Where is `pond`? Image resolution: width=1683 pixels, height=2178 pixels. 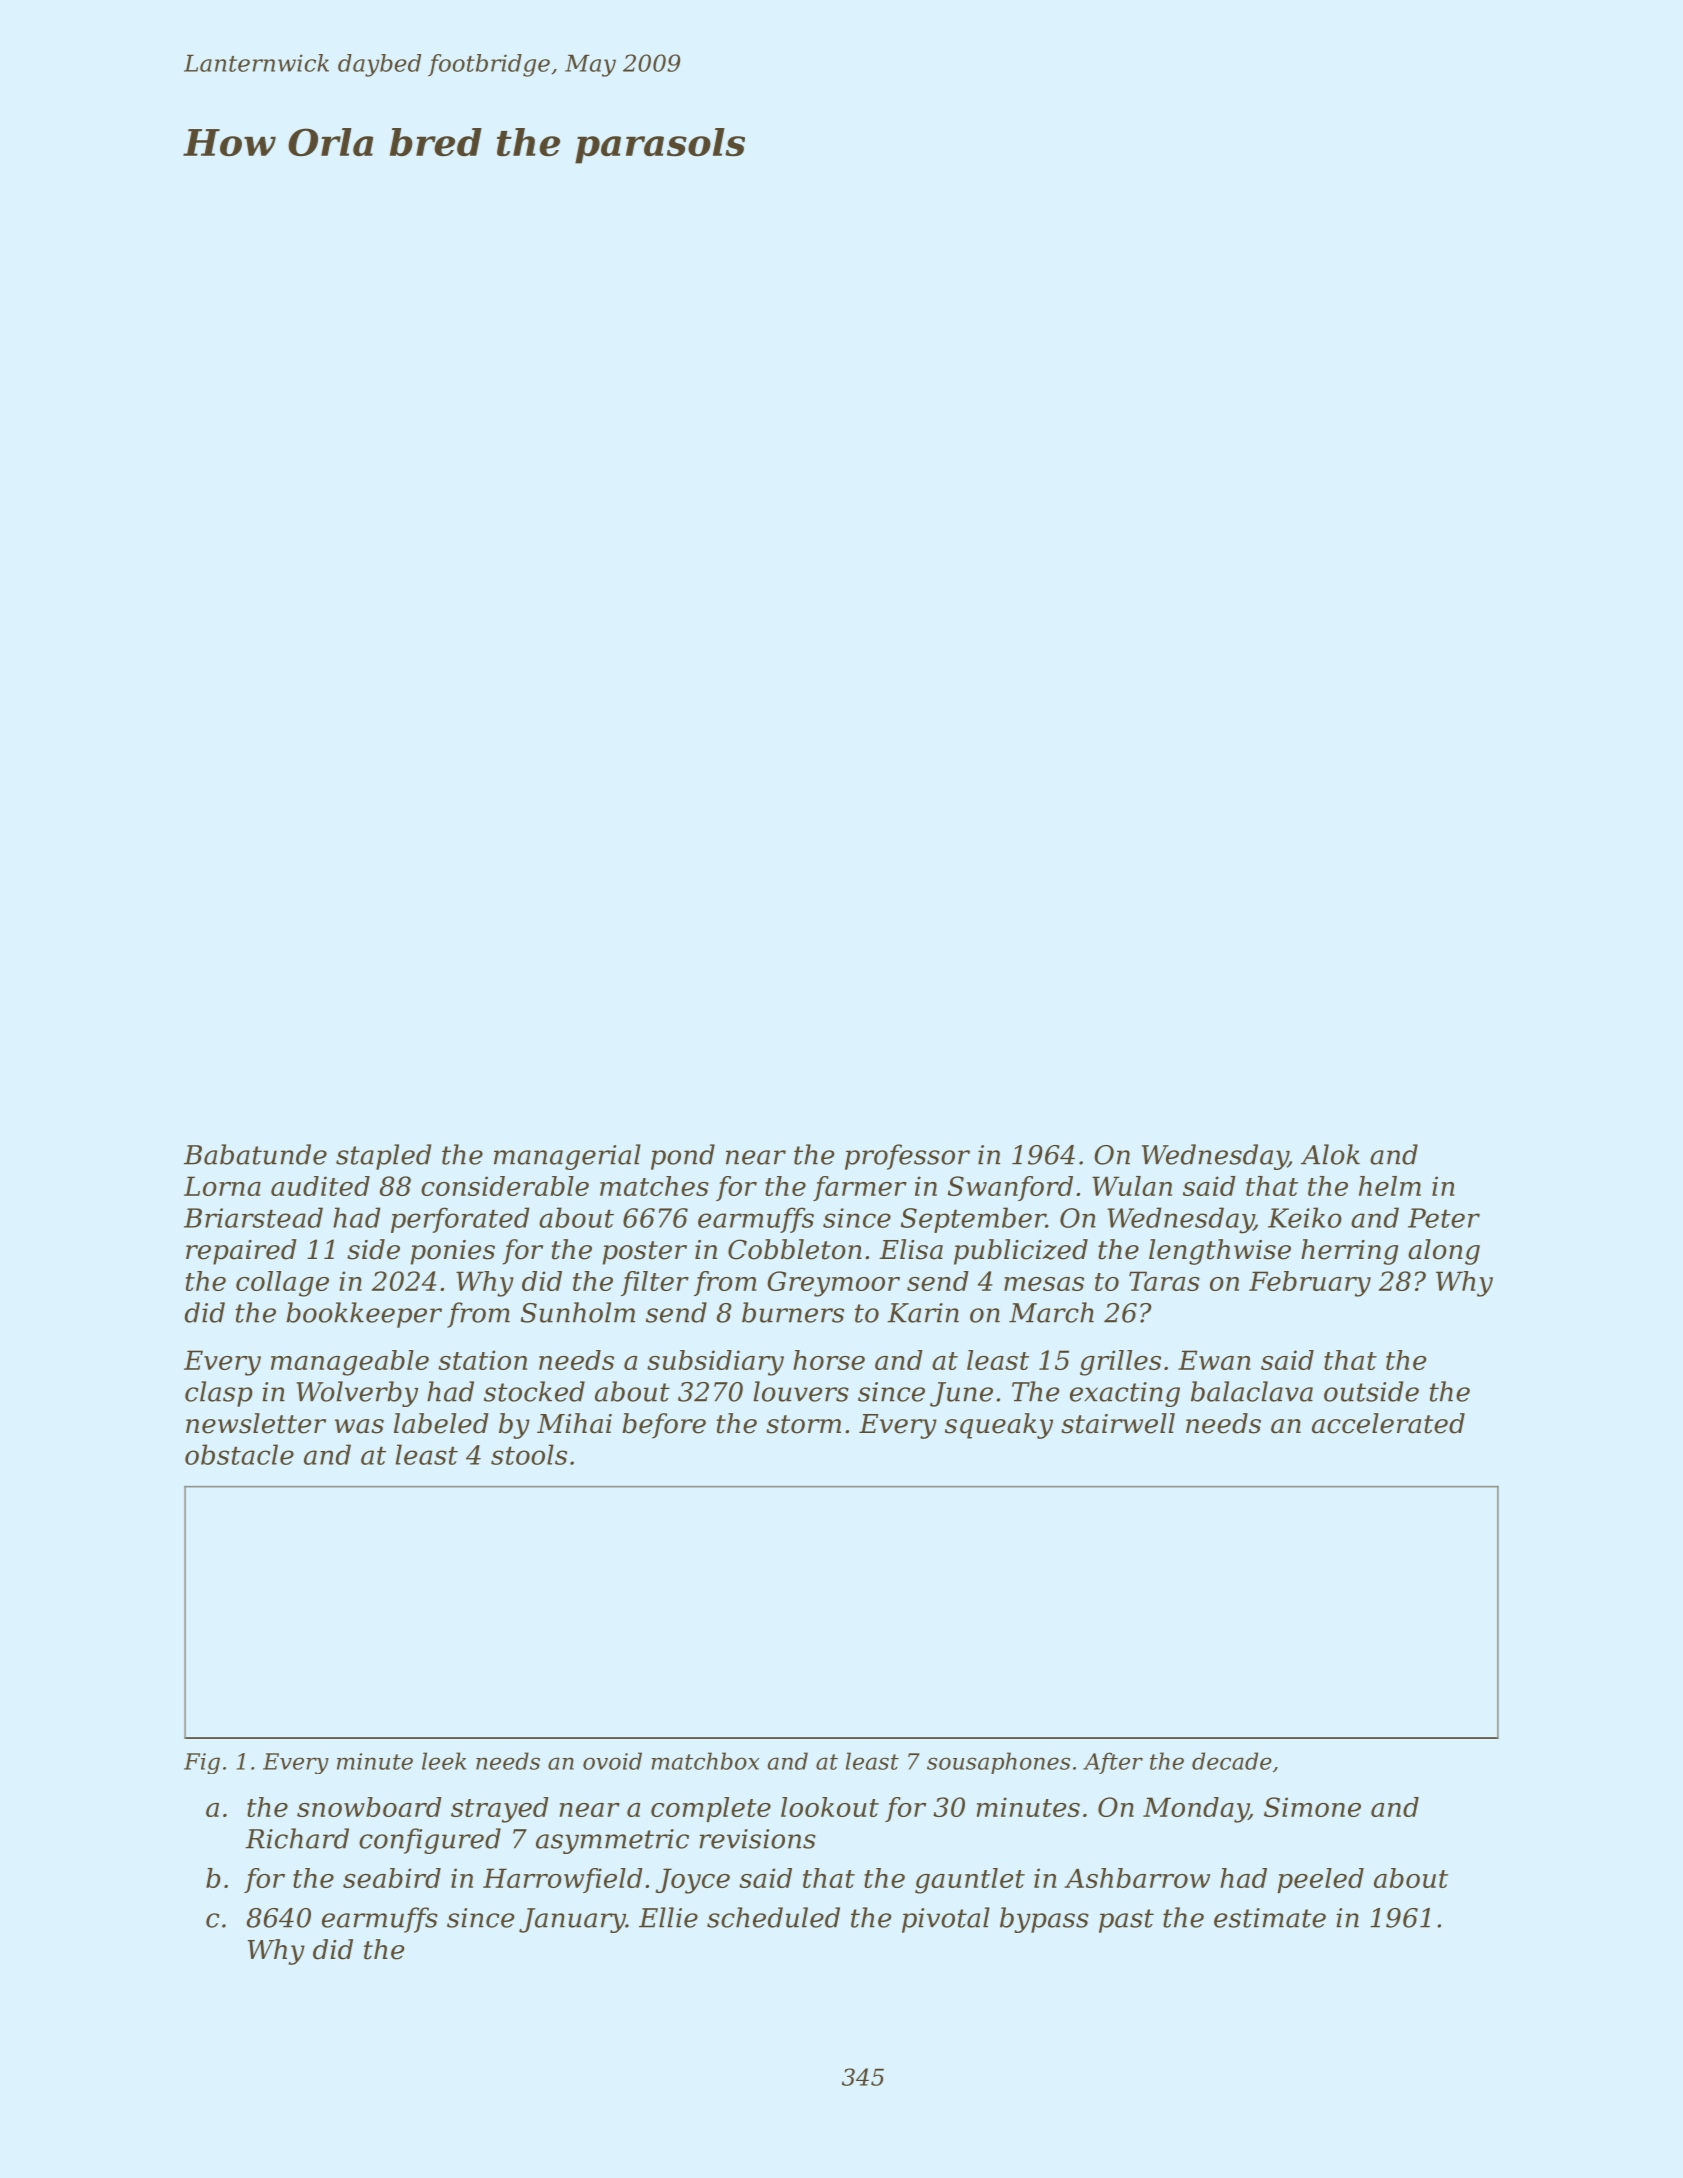
pond is located at coordinates (683, 1157).
